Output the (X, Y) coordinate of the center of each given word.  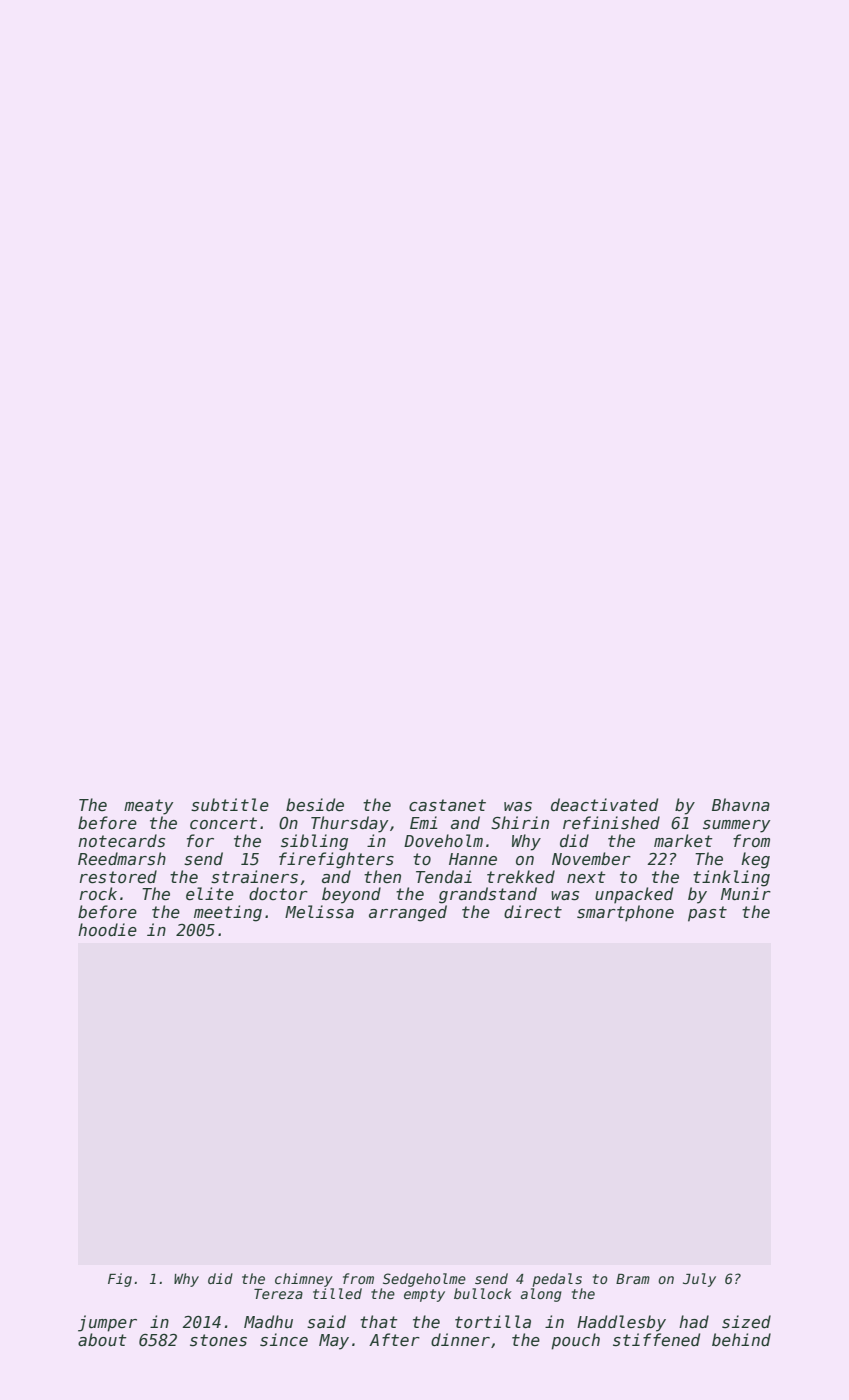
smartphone (625, 913)
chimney (304, 1280)
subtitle (230, 805)
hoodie (107, 929)
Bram (633, 1279)
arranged (408, 913)
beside (315, 805)
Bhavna (741, 804)
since (284, 1339)
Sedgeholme (424, 1280)
